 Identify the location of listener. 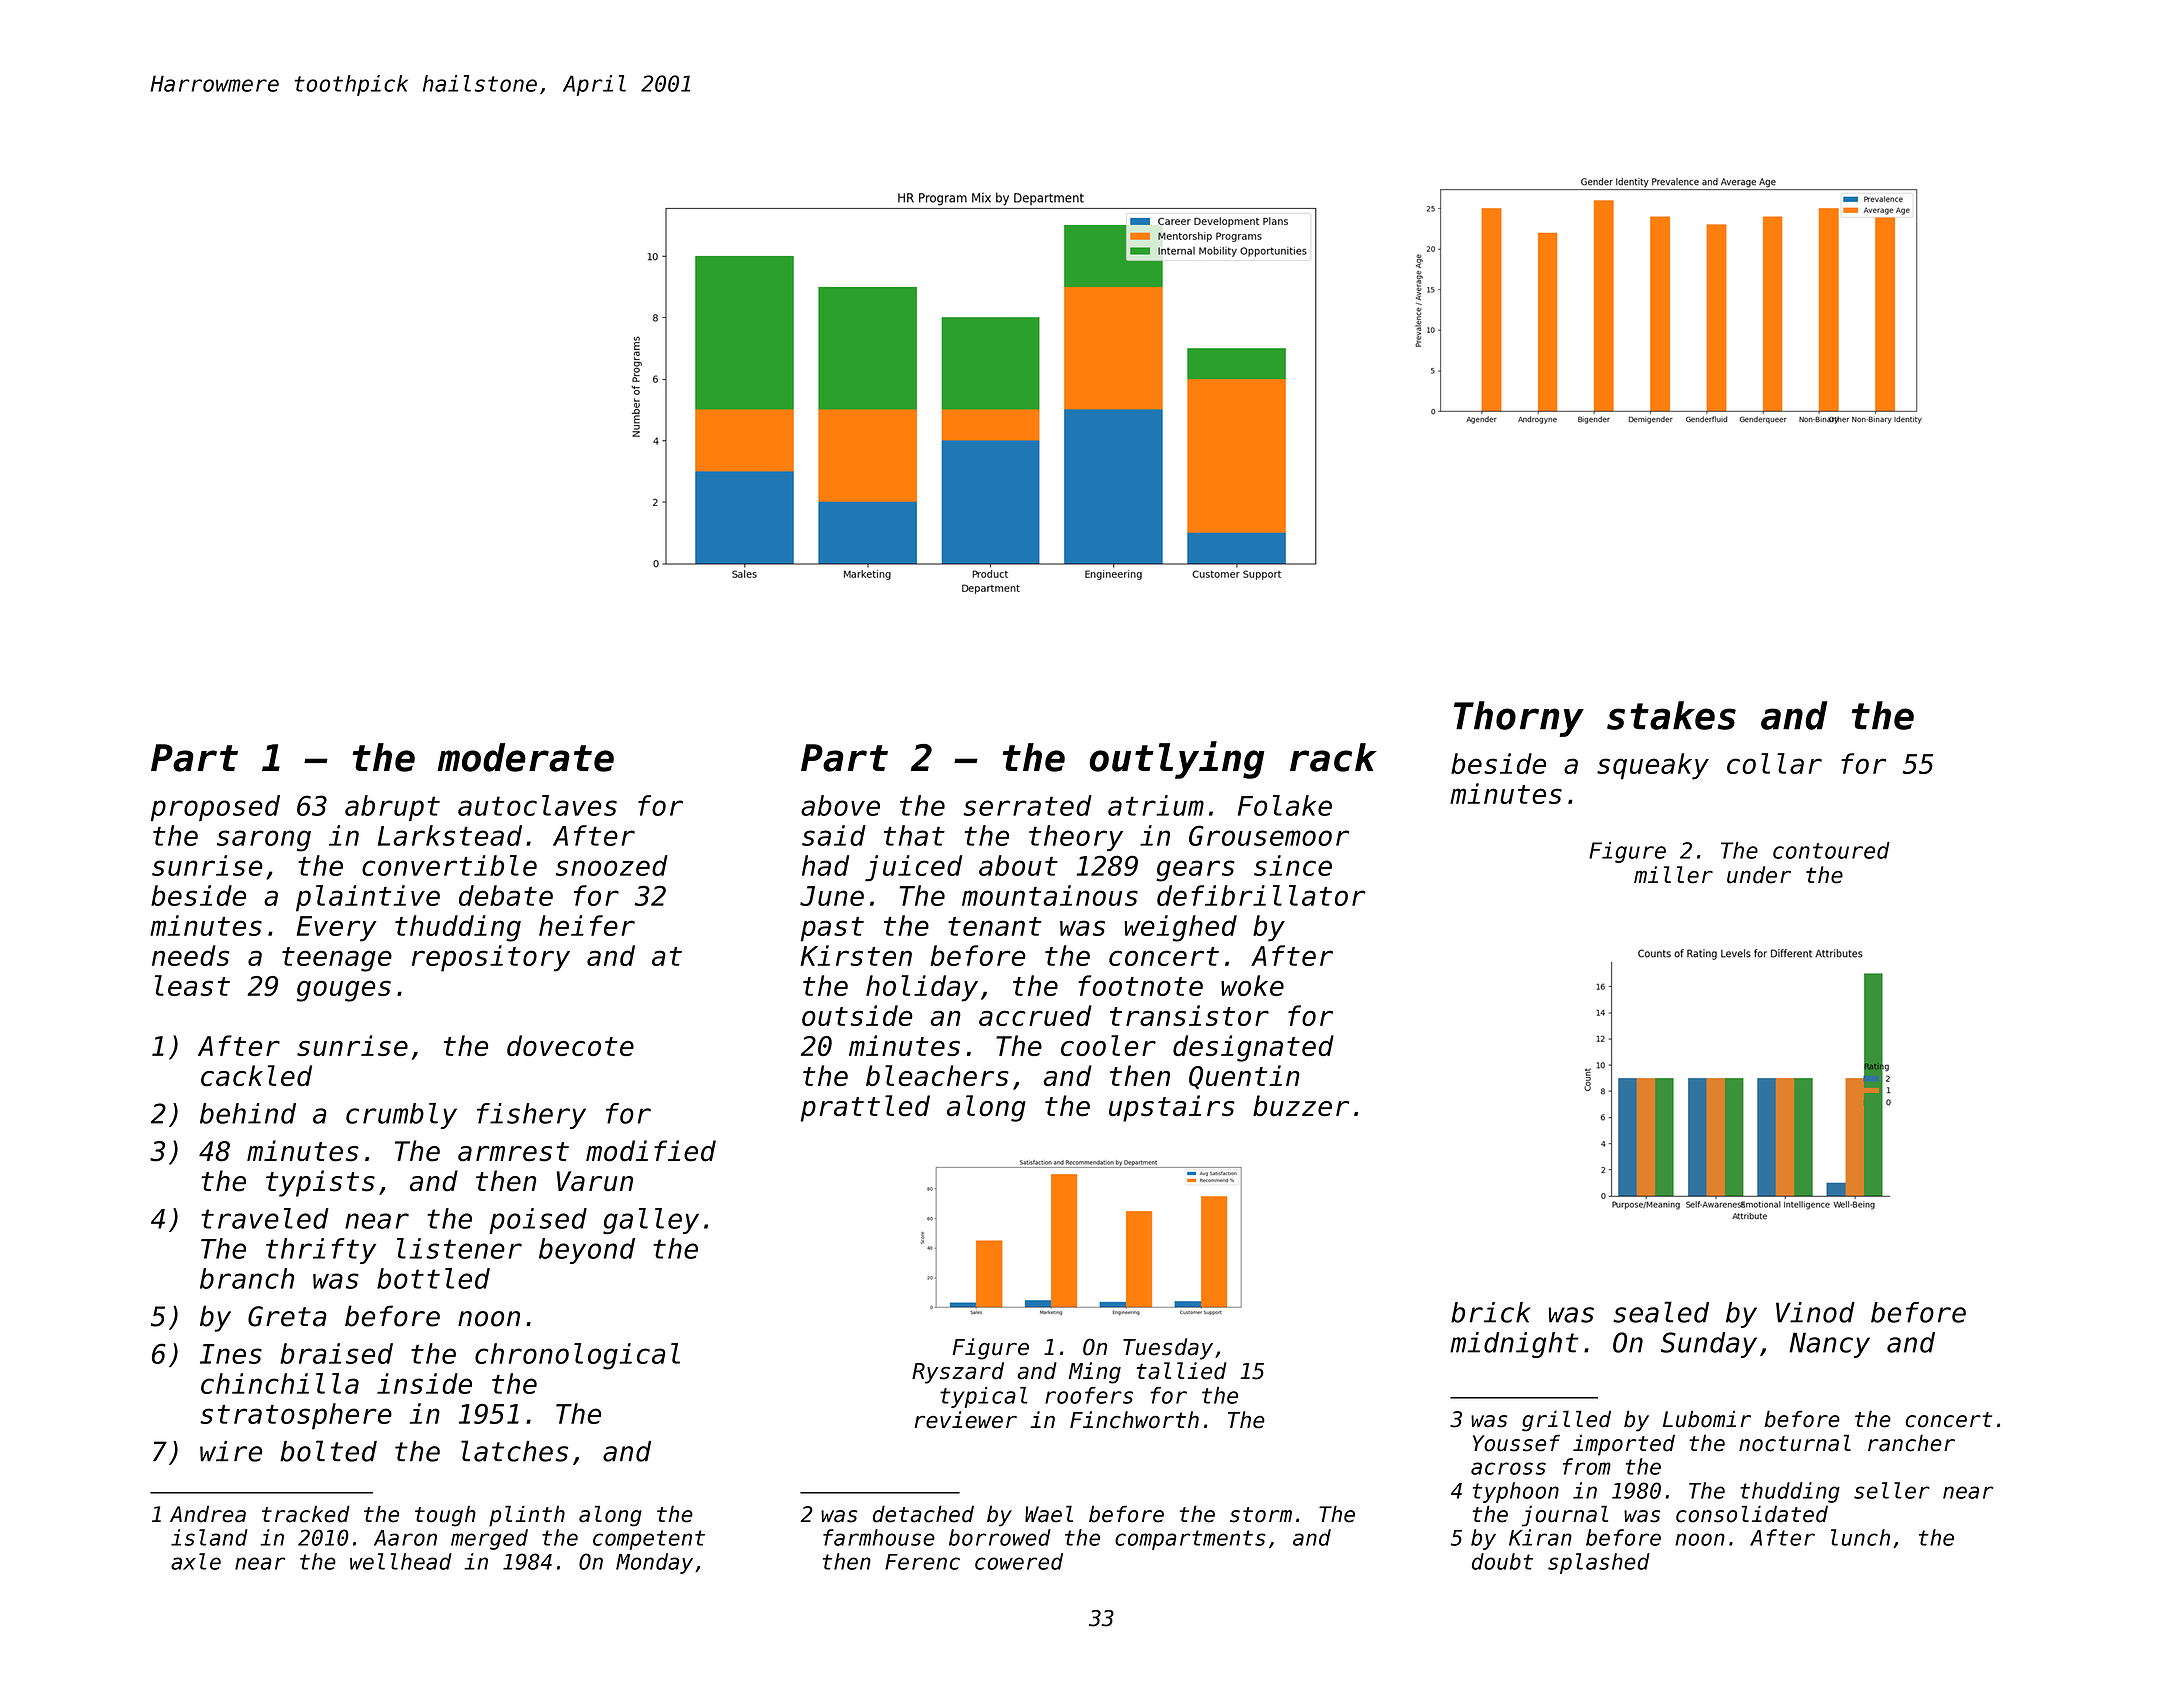
(459, 1248).
